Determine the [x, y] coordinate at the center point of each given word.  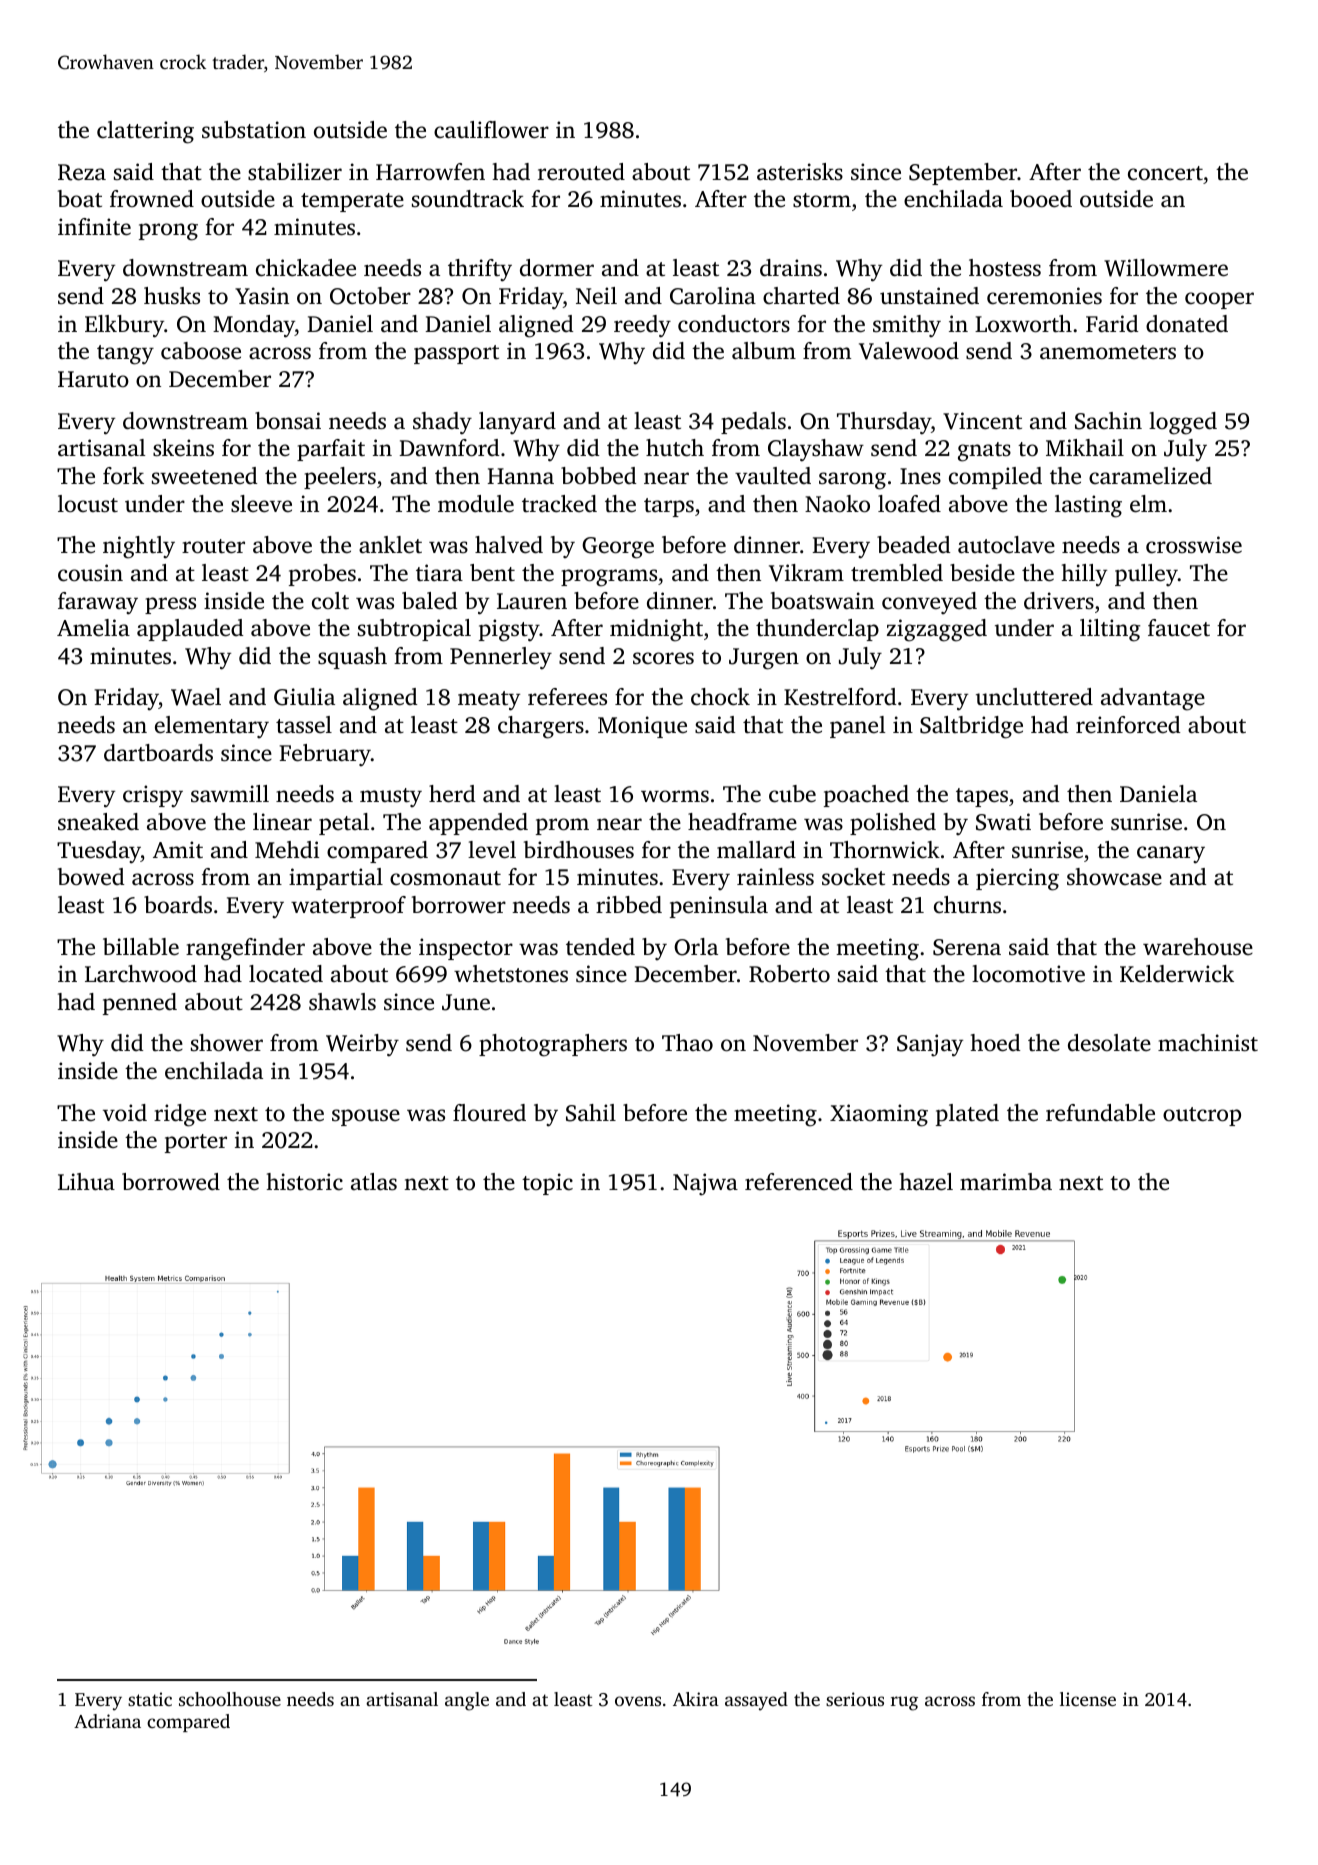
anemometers [1108, 352]
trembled [897, 573]
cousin [90, 573]
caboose [201, 351]
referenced [799, 1182]
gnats [984, 452]
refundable [1100, 1113]
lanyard [517, 423]
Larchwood [141, 974]
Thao [687, 1042]
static [150, 1699]
